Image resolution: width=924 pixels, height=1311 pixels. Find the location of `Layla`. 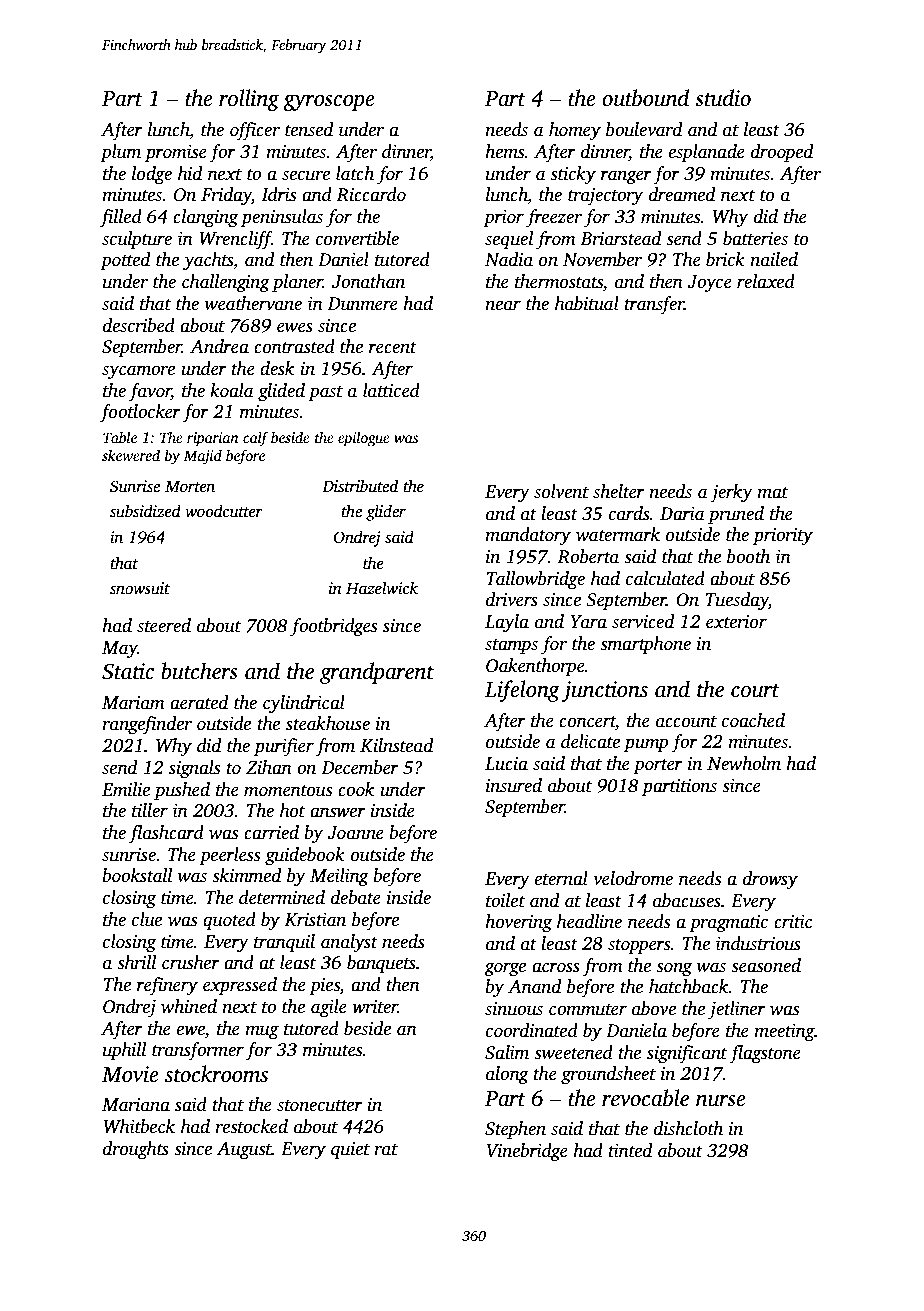

Layla is located at coordinates (507, 623).
